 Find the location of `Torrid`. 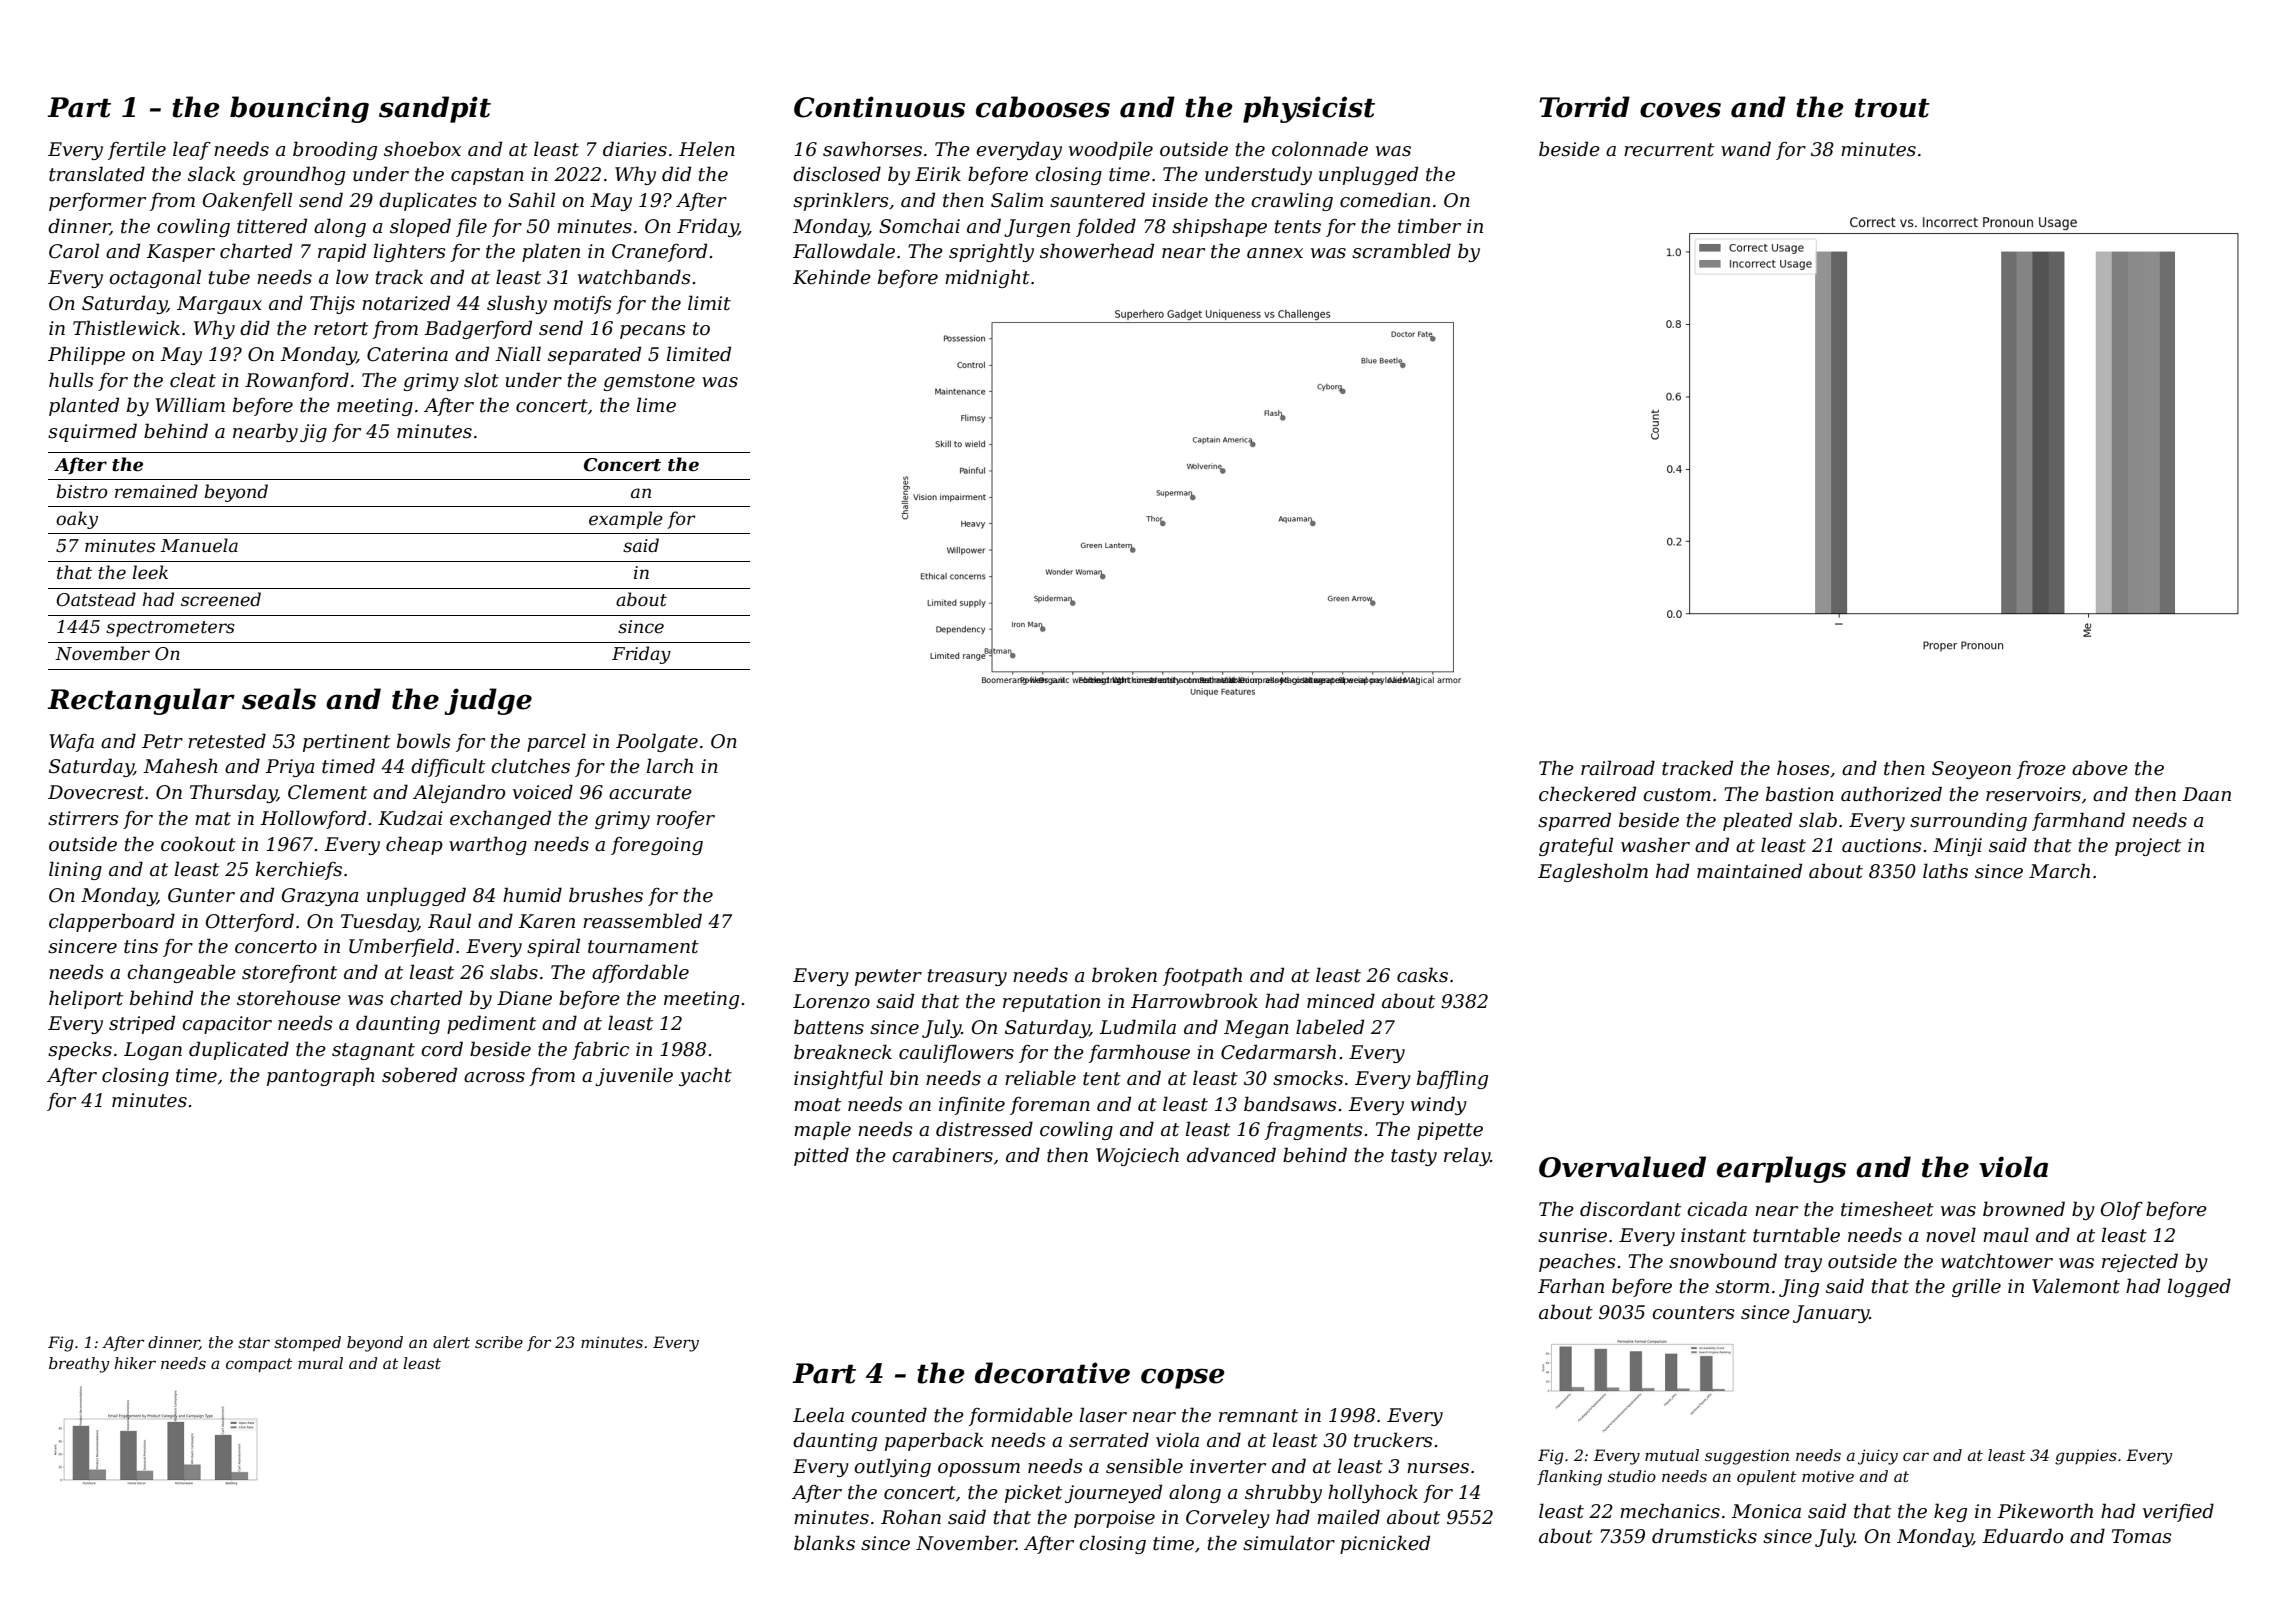

Torrid is located at coordinates (1584, 107).
